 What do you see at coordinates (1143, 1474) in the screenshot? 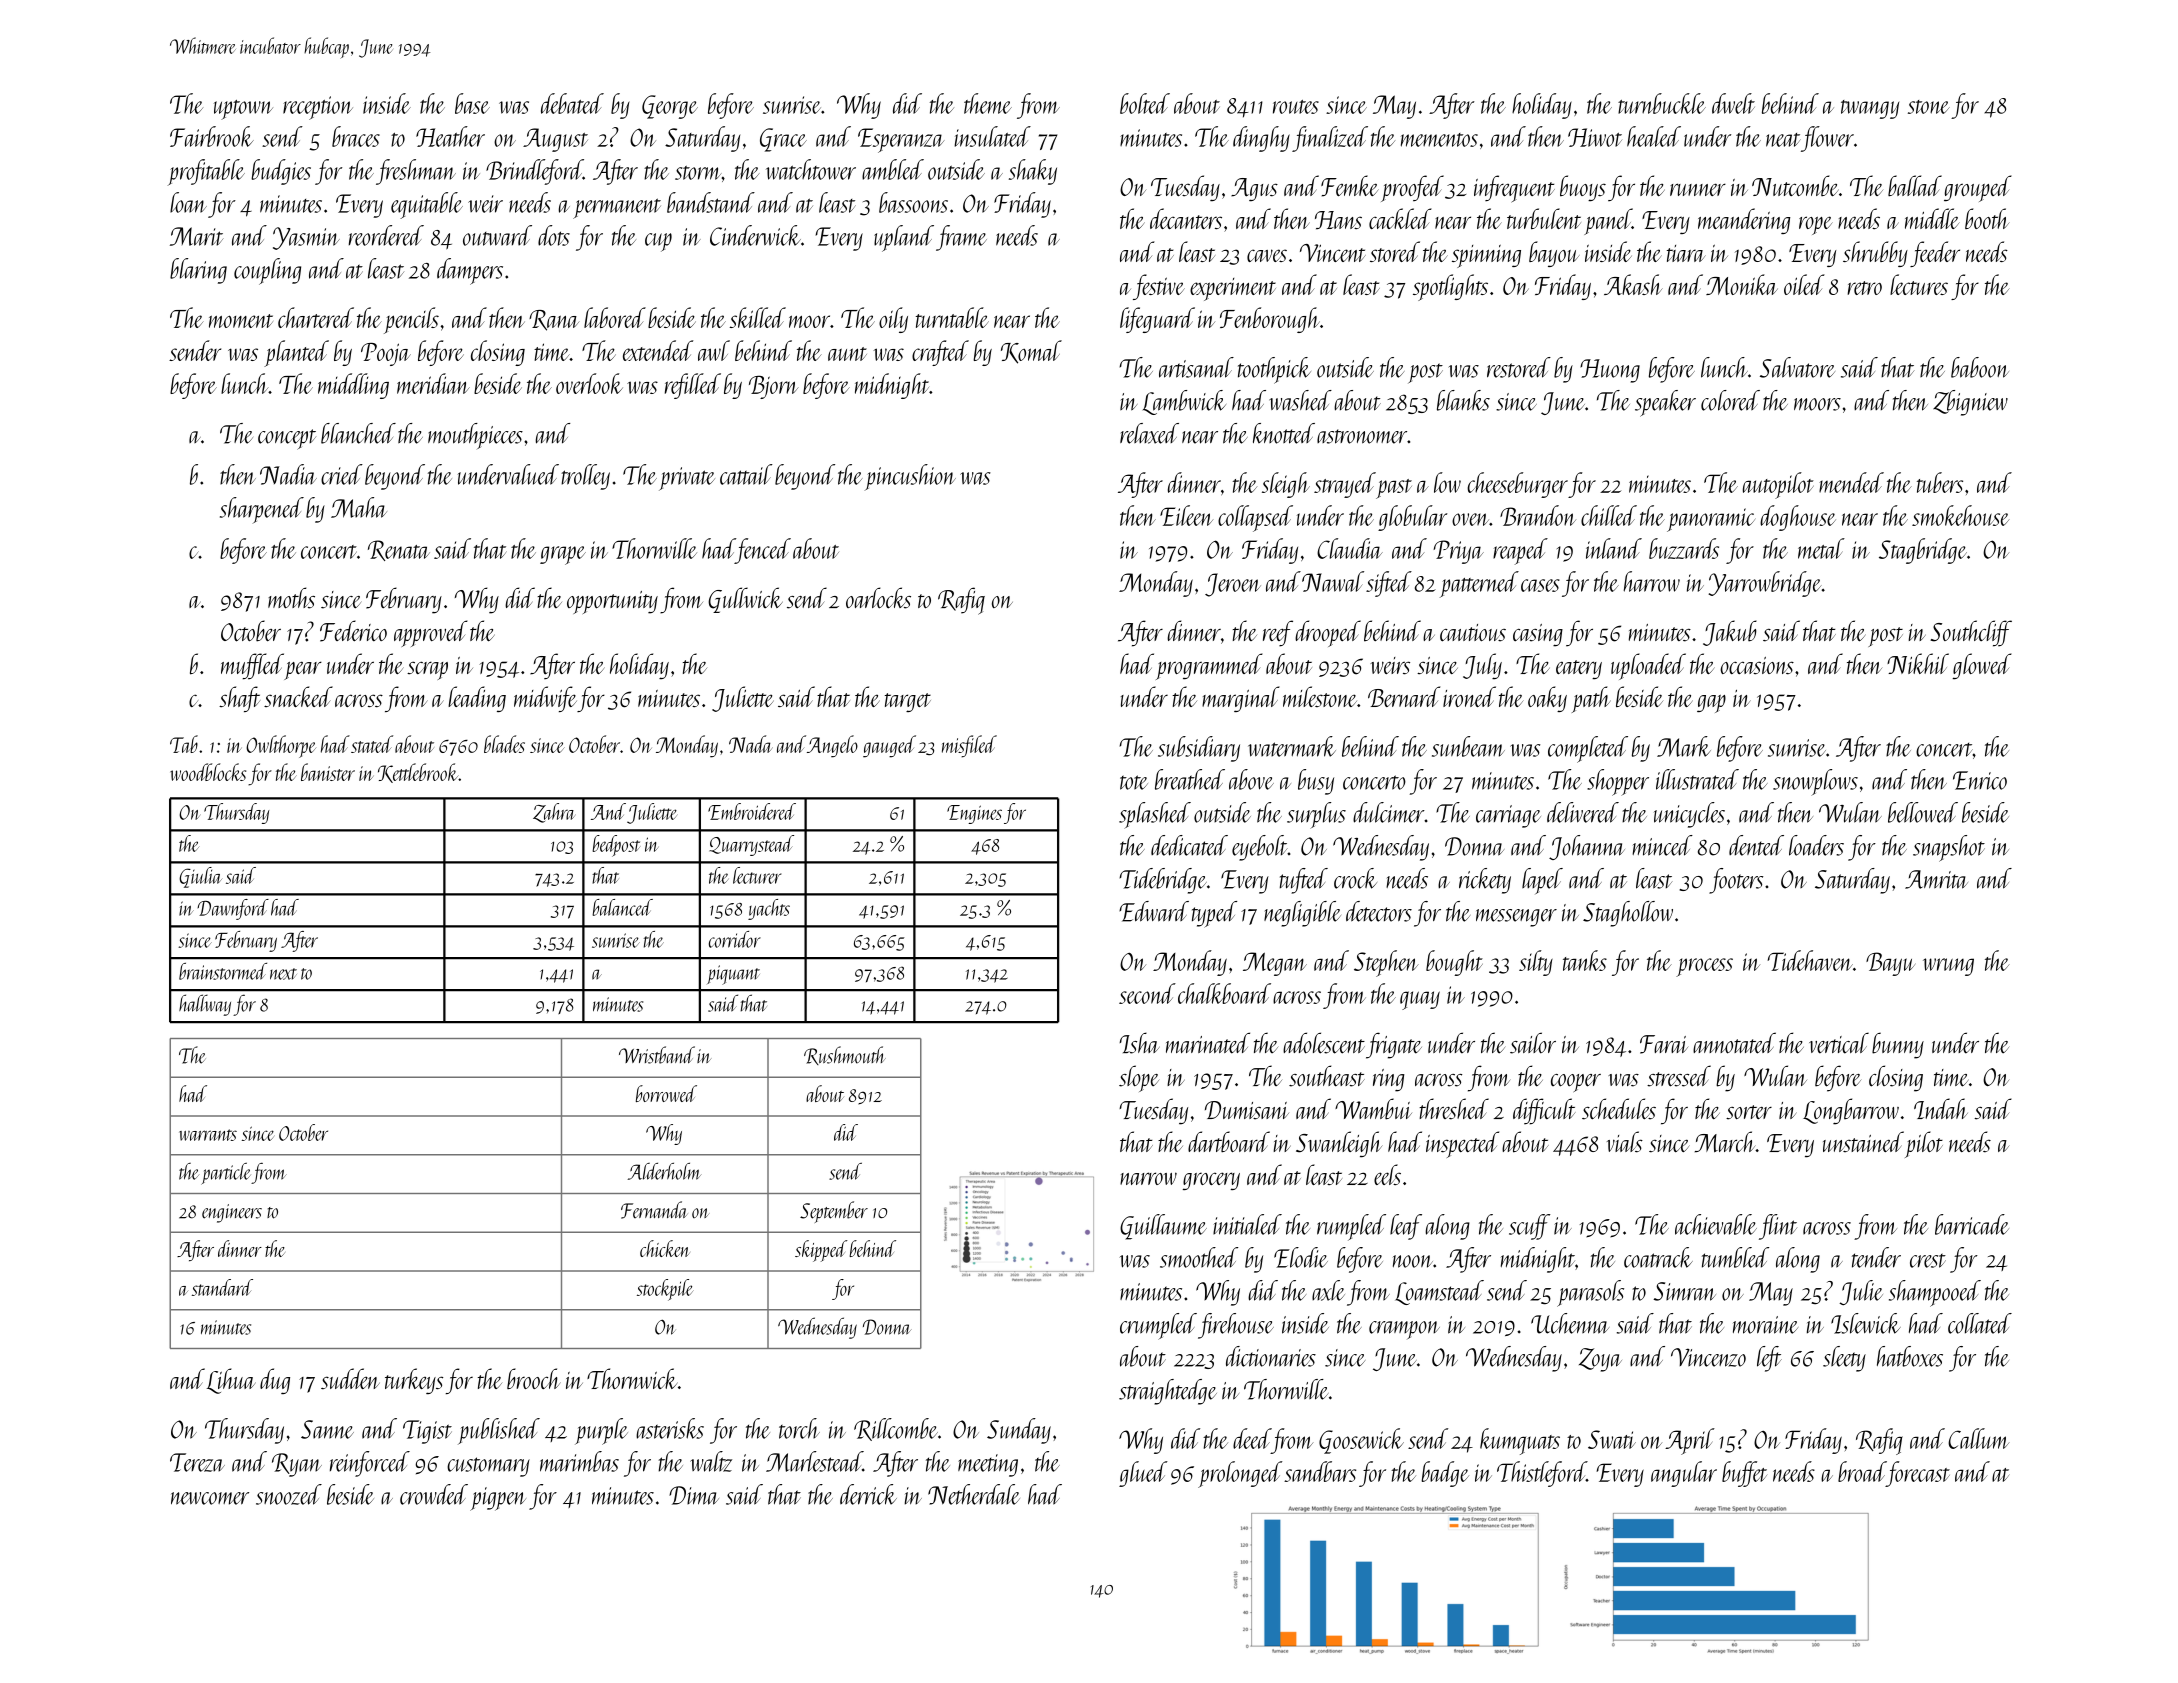
I see `glued` at bounding box center [1143, 1474].
